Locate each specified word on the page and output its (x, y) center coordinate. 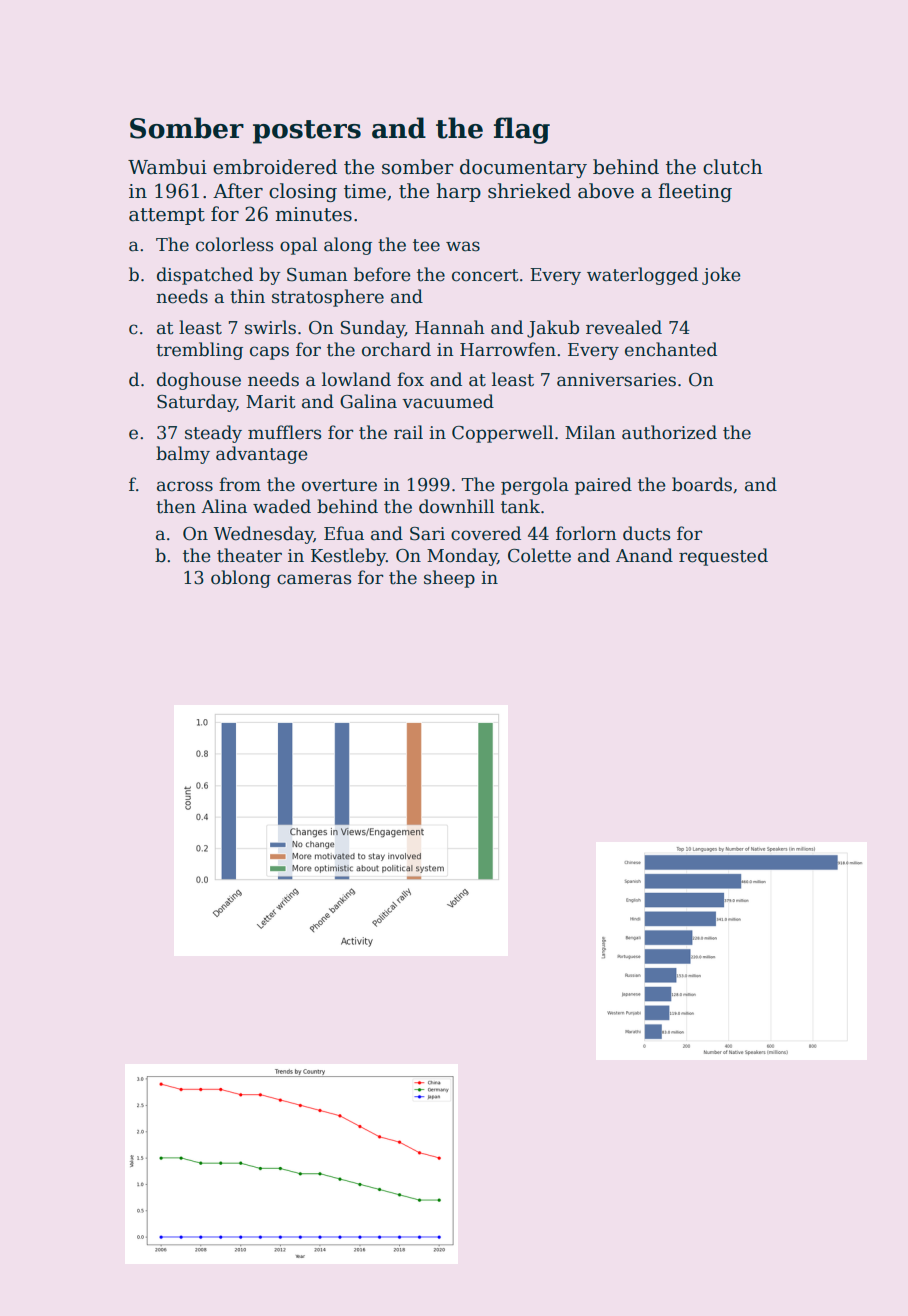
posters (307, 132)
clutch (732, 167)
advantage (262, 455)
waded (282, 506)
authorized (669, 432)
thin (247, 296)
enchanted (671, 349)
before (382, 274)
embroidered (275, 167)
